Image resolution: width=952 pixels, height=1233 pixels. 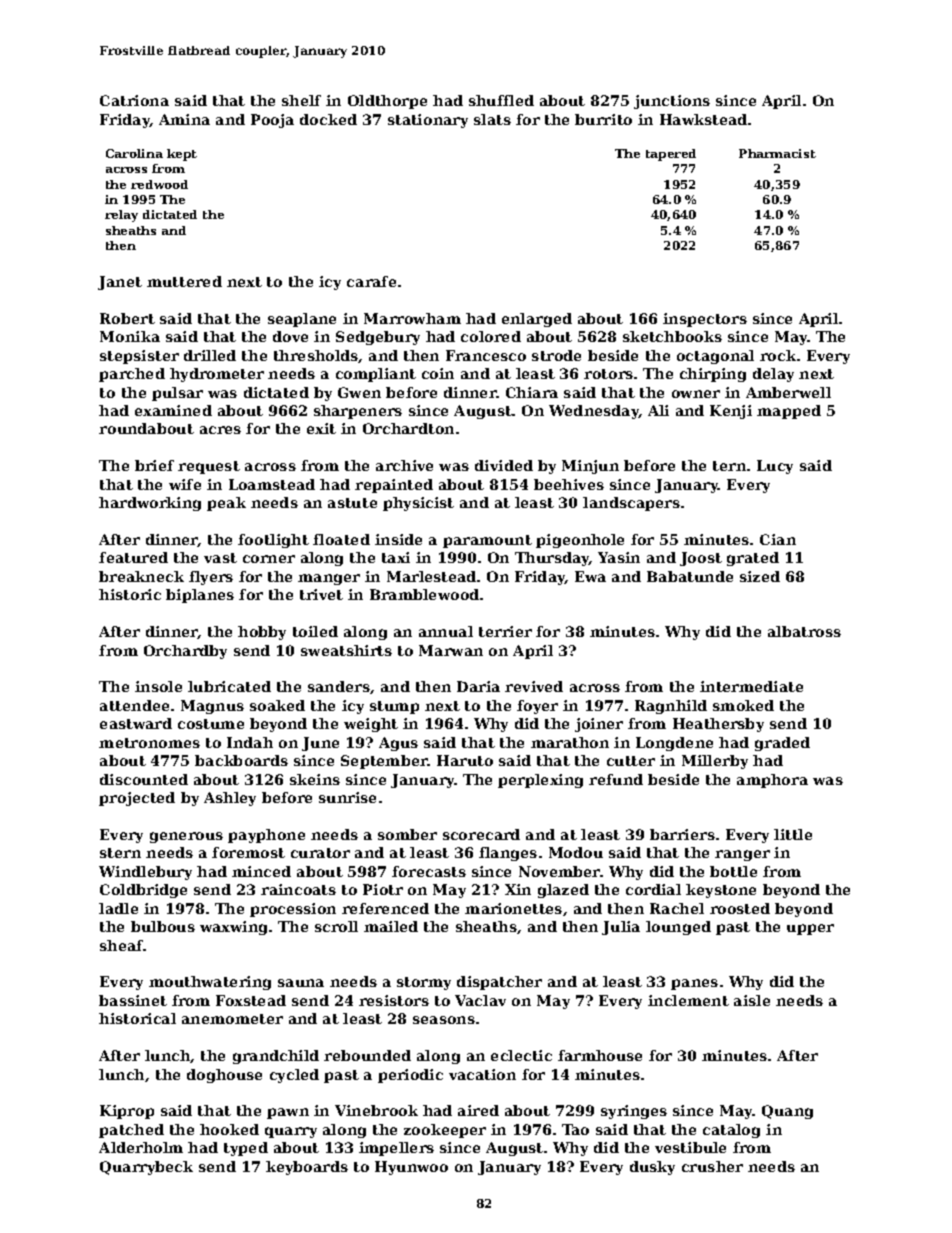 I want to click on dispatcher, so click(x=499, y=983).
